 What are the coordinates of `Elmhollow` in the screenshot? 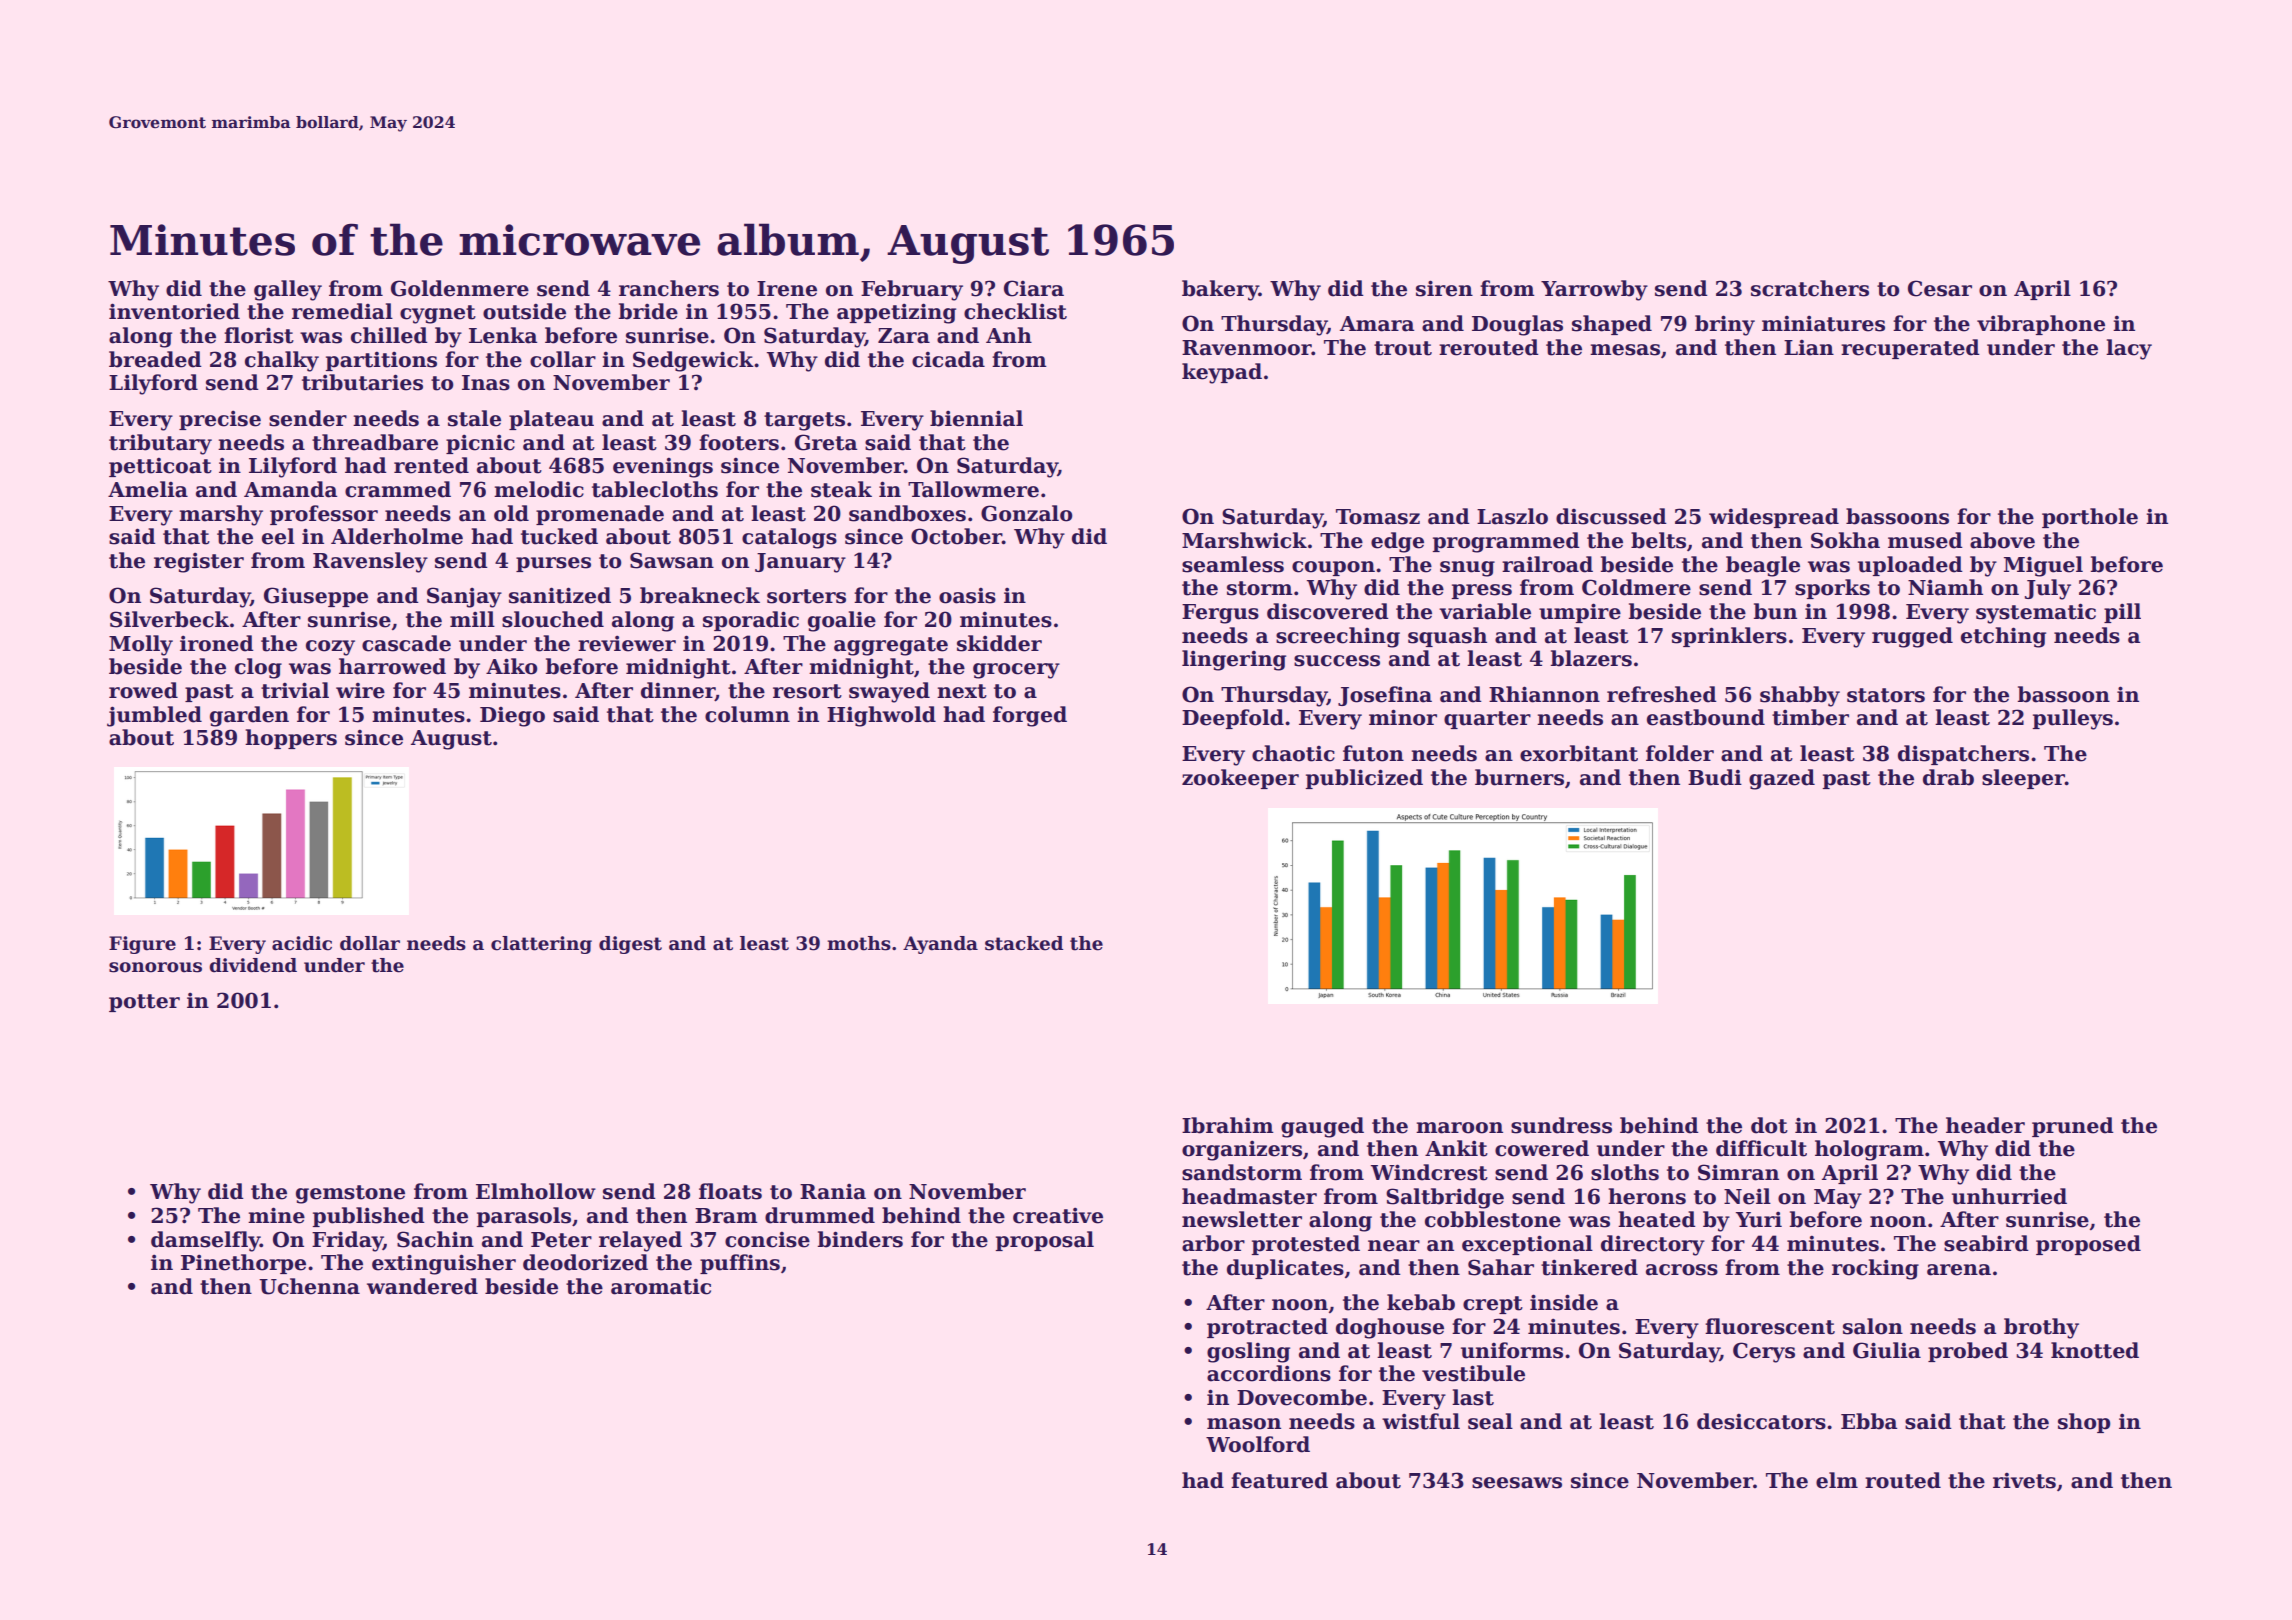 It's located at (536, 1191).
